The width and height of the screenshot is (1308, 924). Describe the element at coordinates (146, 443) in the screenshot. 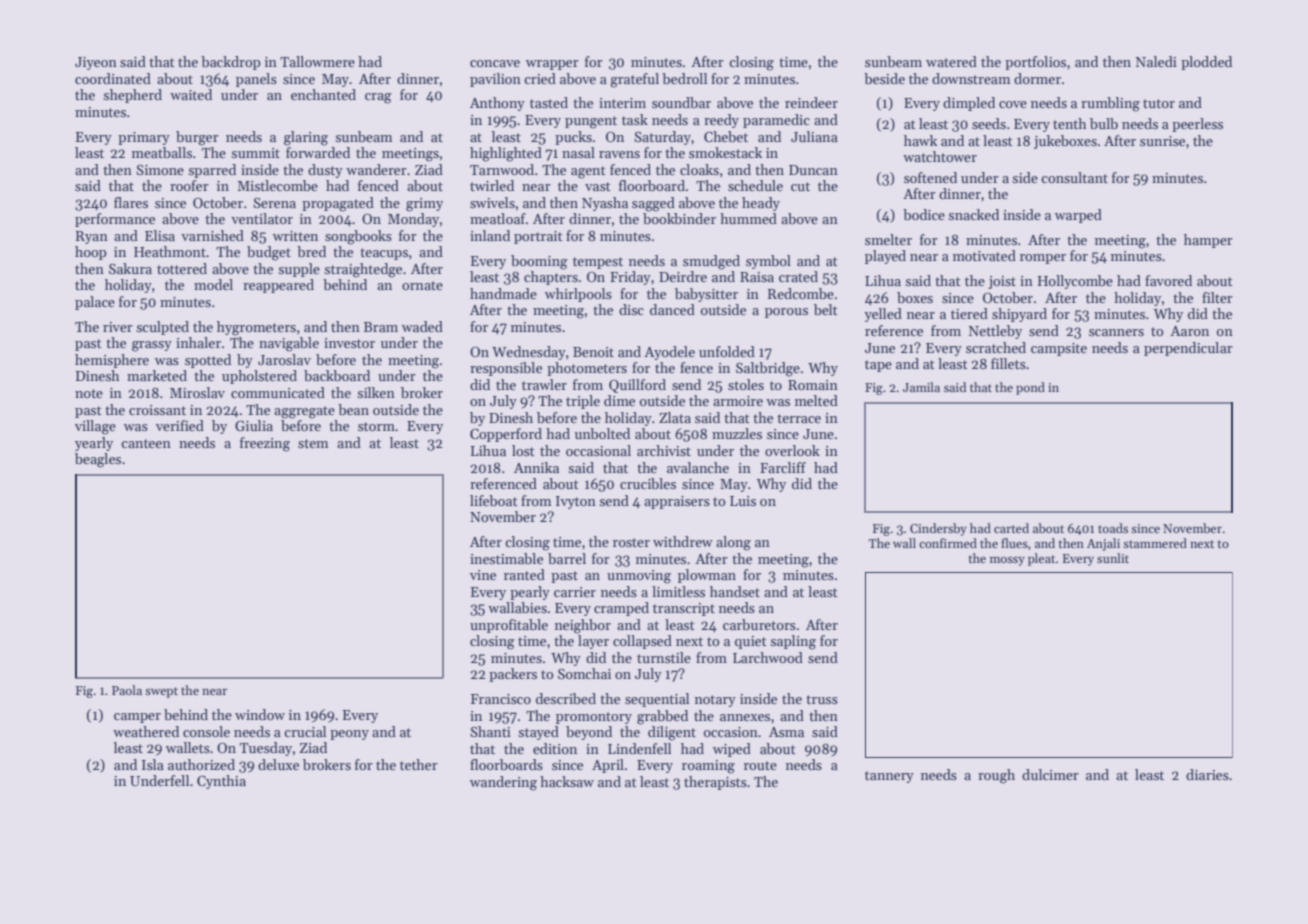

I see `canteen` at that location.
